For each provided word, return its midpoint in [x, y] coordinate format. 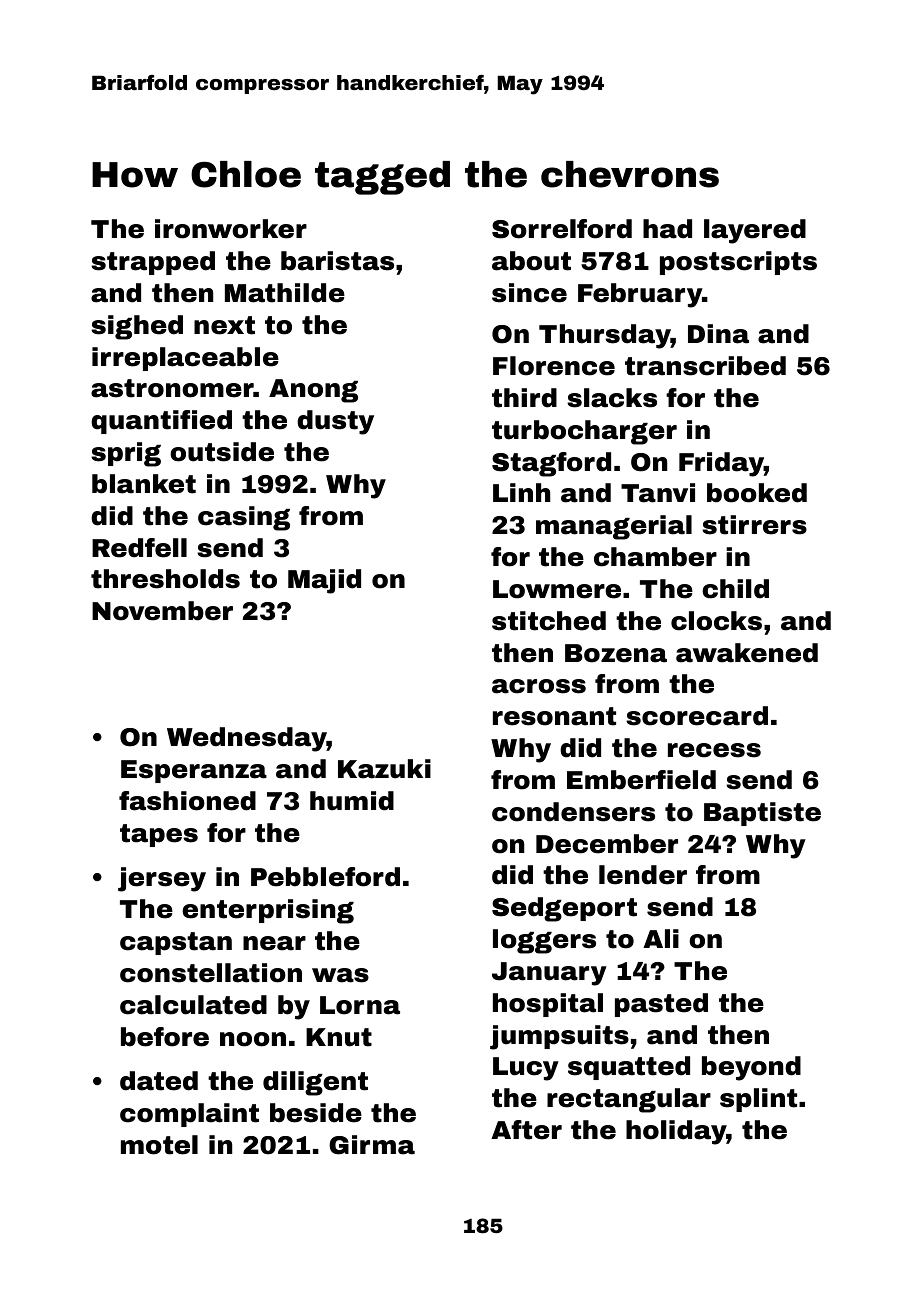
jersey [162, 879]
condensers [573, 812]
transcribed [705, 366]
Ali [661, 938]
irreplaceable [185, 359]
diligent [315, 1083]
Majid [324, 581]
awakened [747, 653]
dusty [335, 422]
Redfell [139, 548]
